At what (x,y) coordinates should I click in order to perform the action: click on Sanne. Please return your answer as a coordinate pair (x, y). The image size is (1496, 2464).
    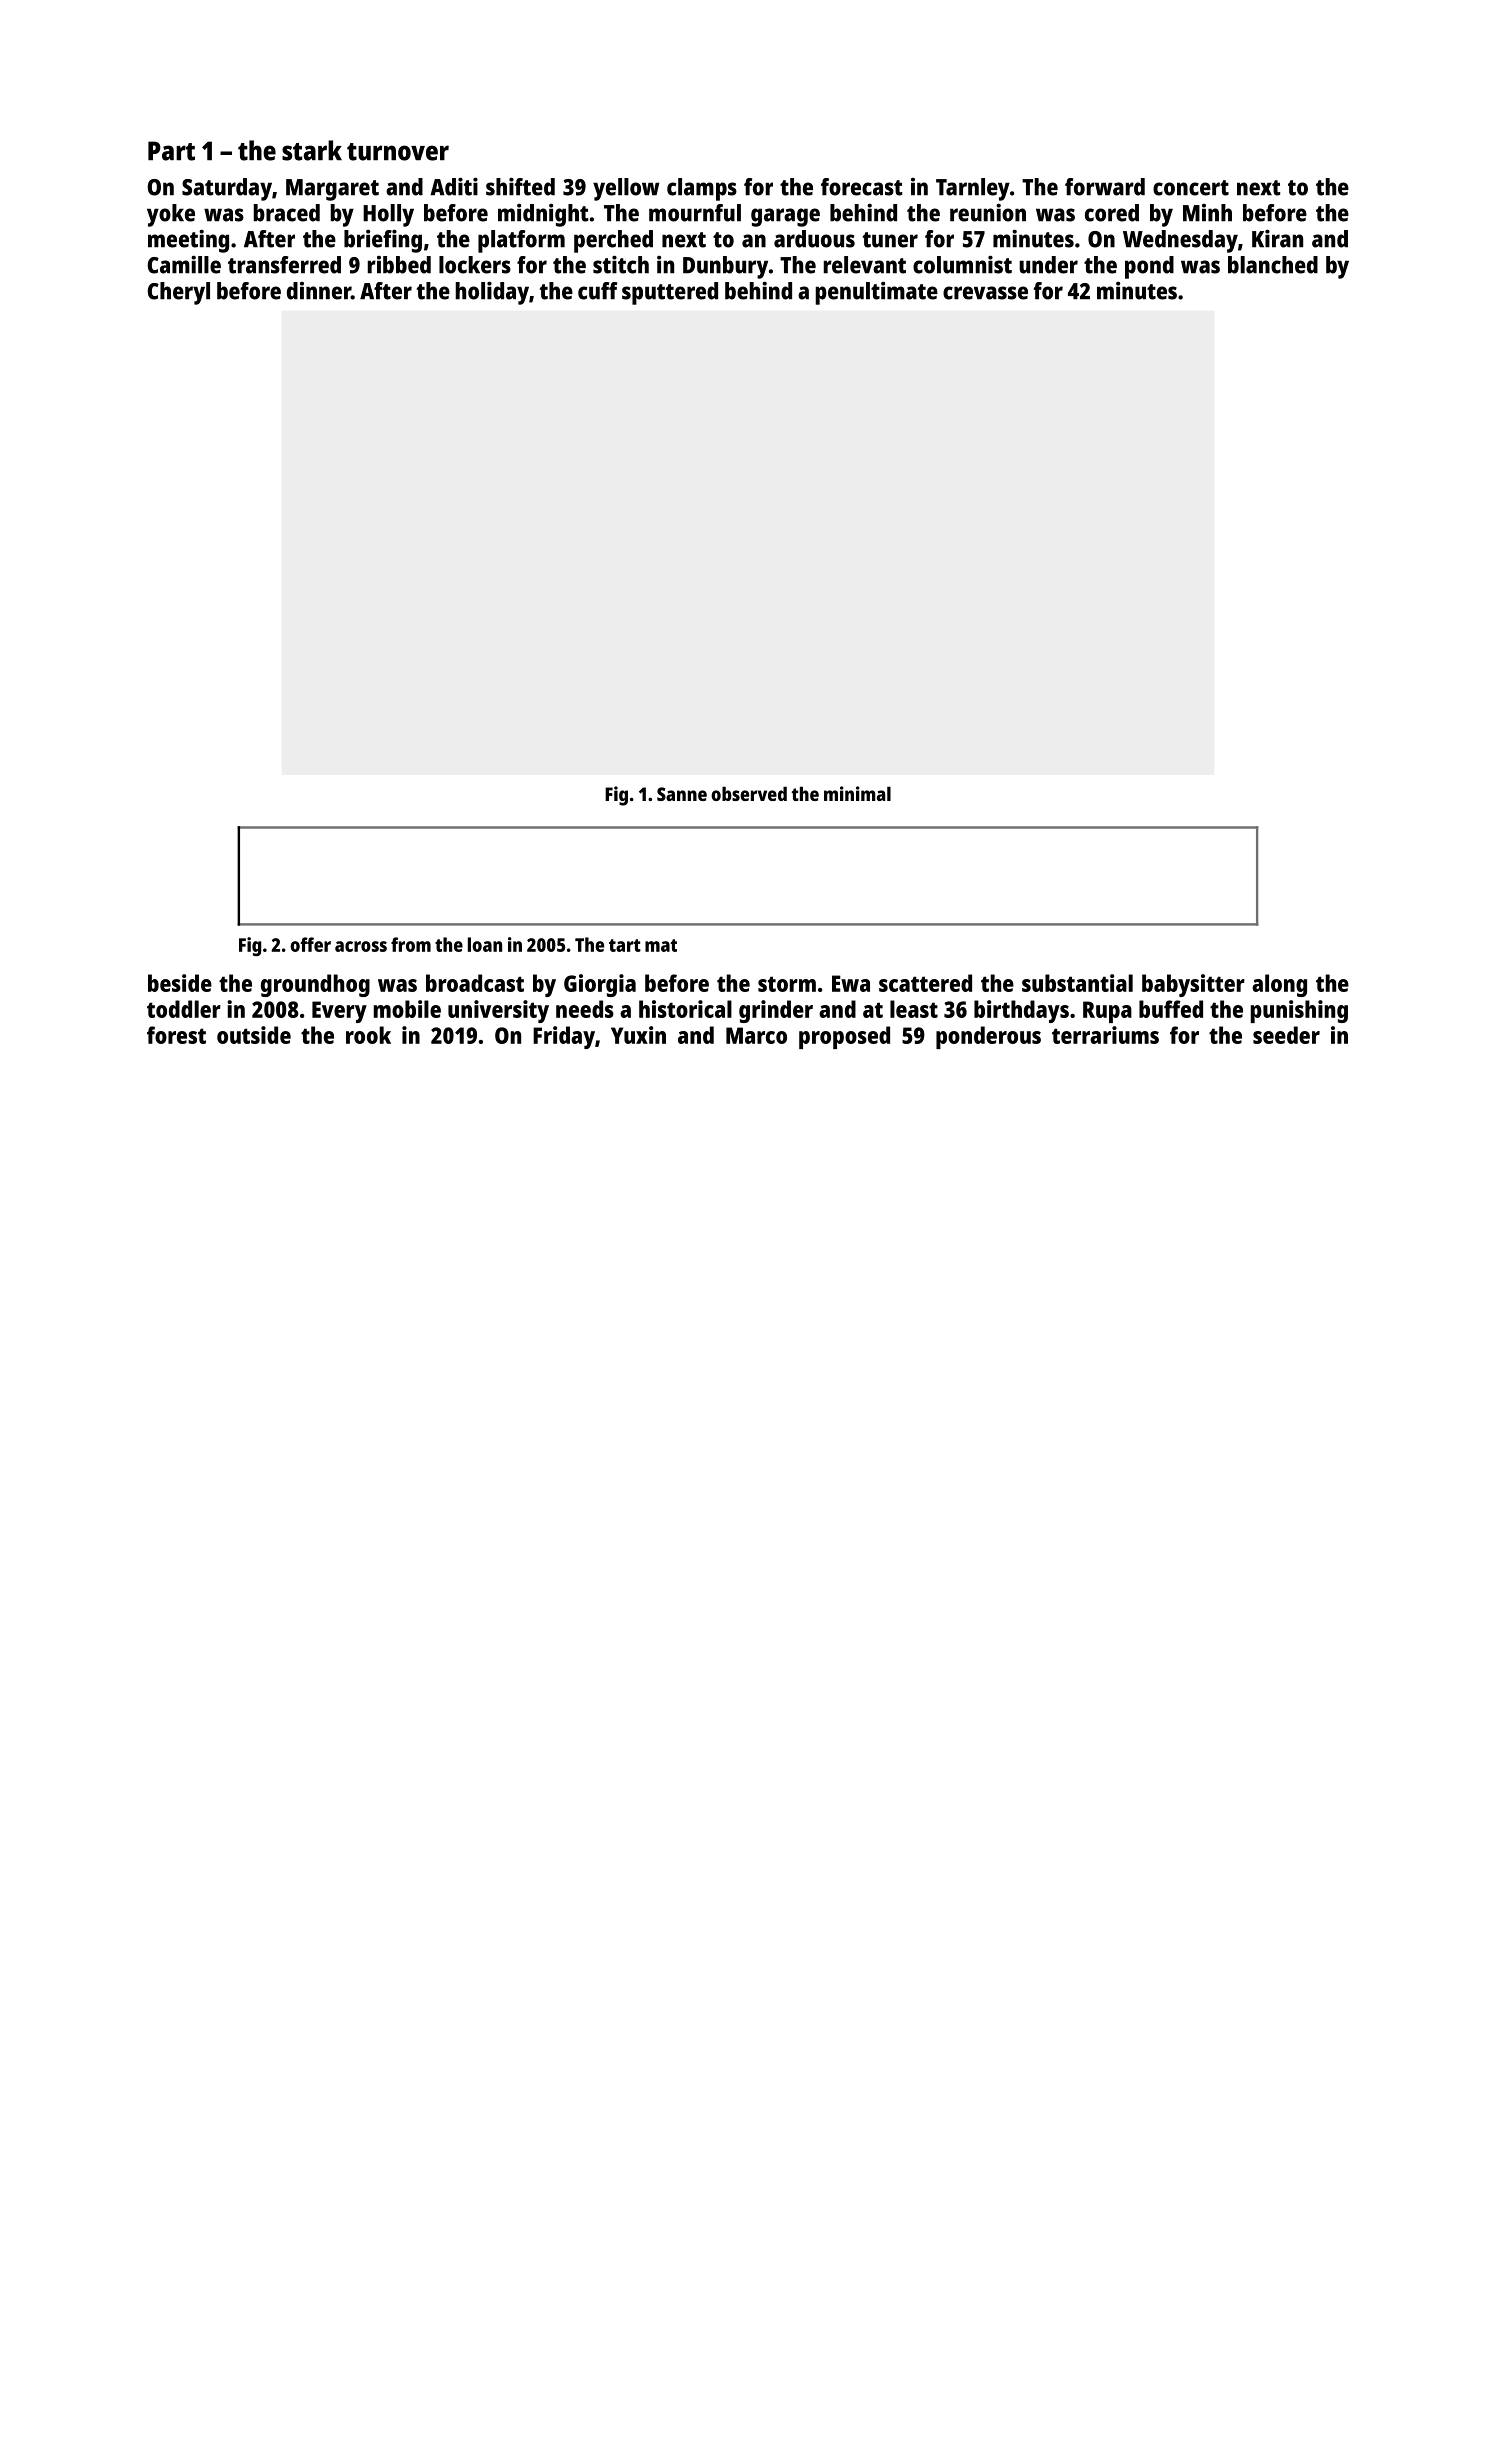
    Looking at the image, I should click on (682, 794).
